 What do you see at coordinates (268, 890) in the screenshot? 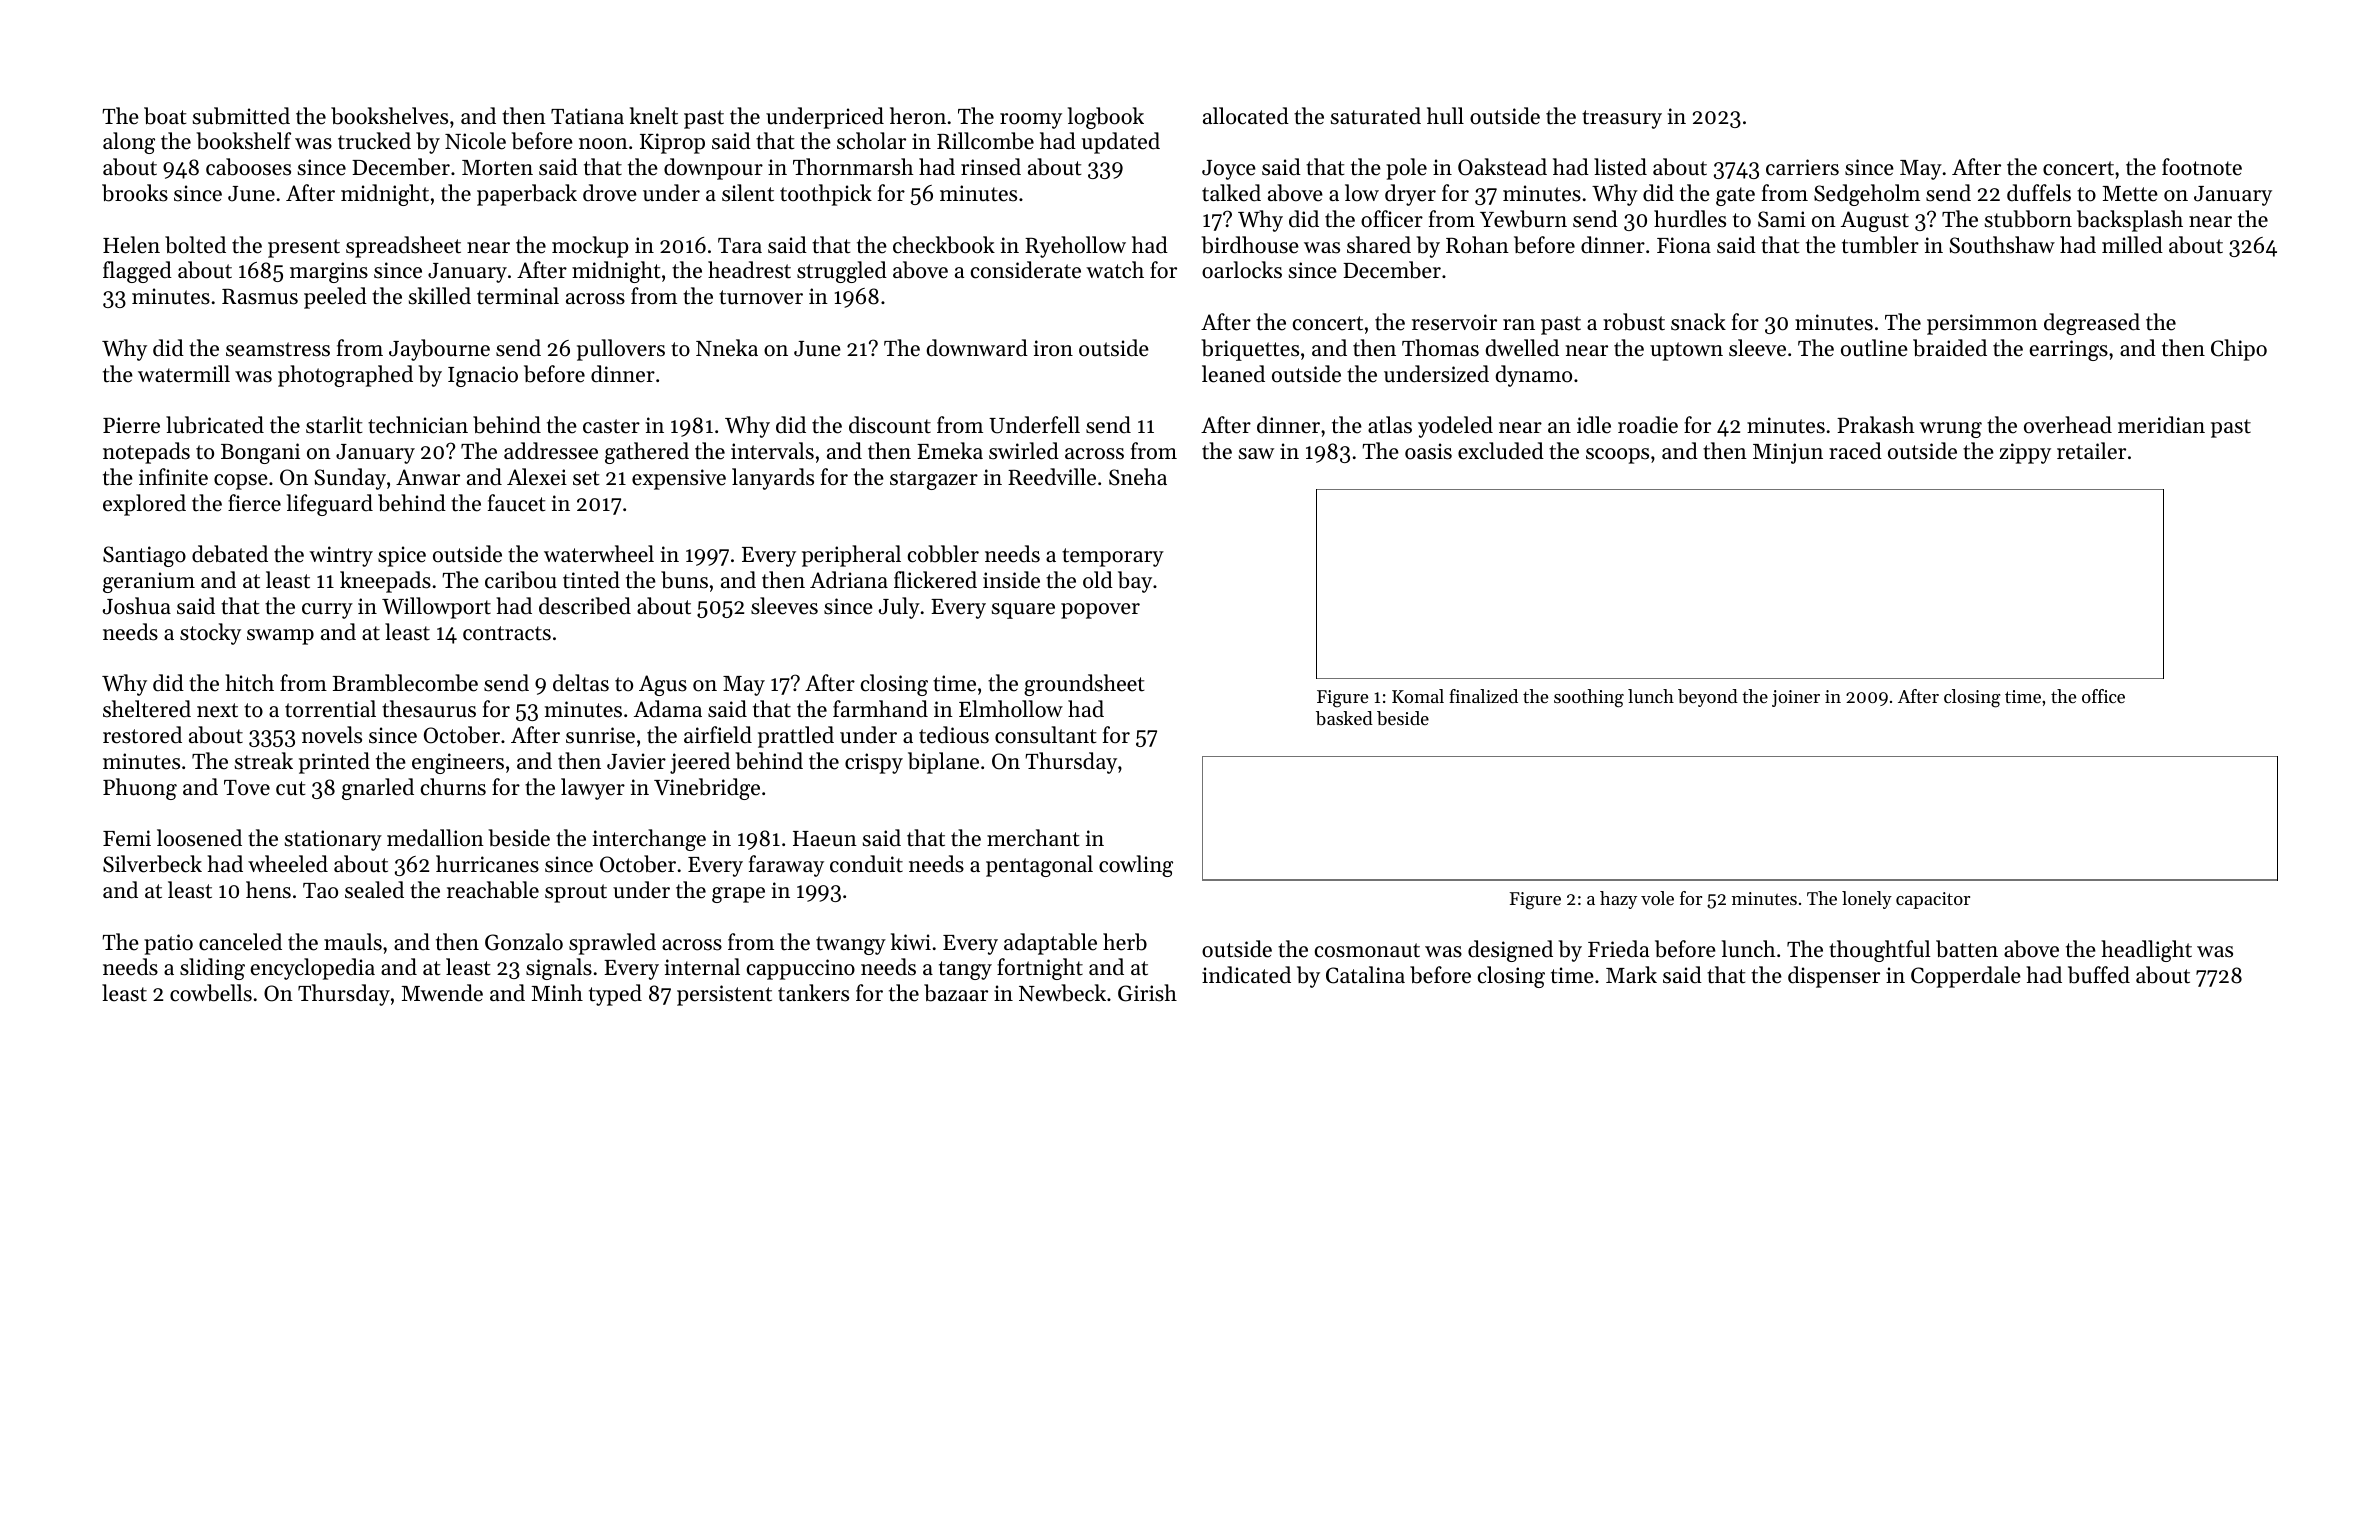
I see `hens` at bounding box center [268, 890].
